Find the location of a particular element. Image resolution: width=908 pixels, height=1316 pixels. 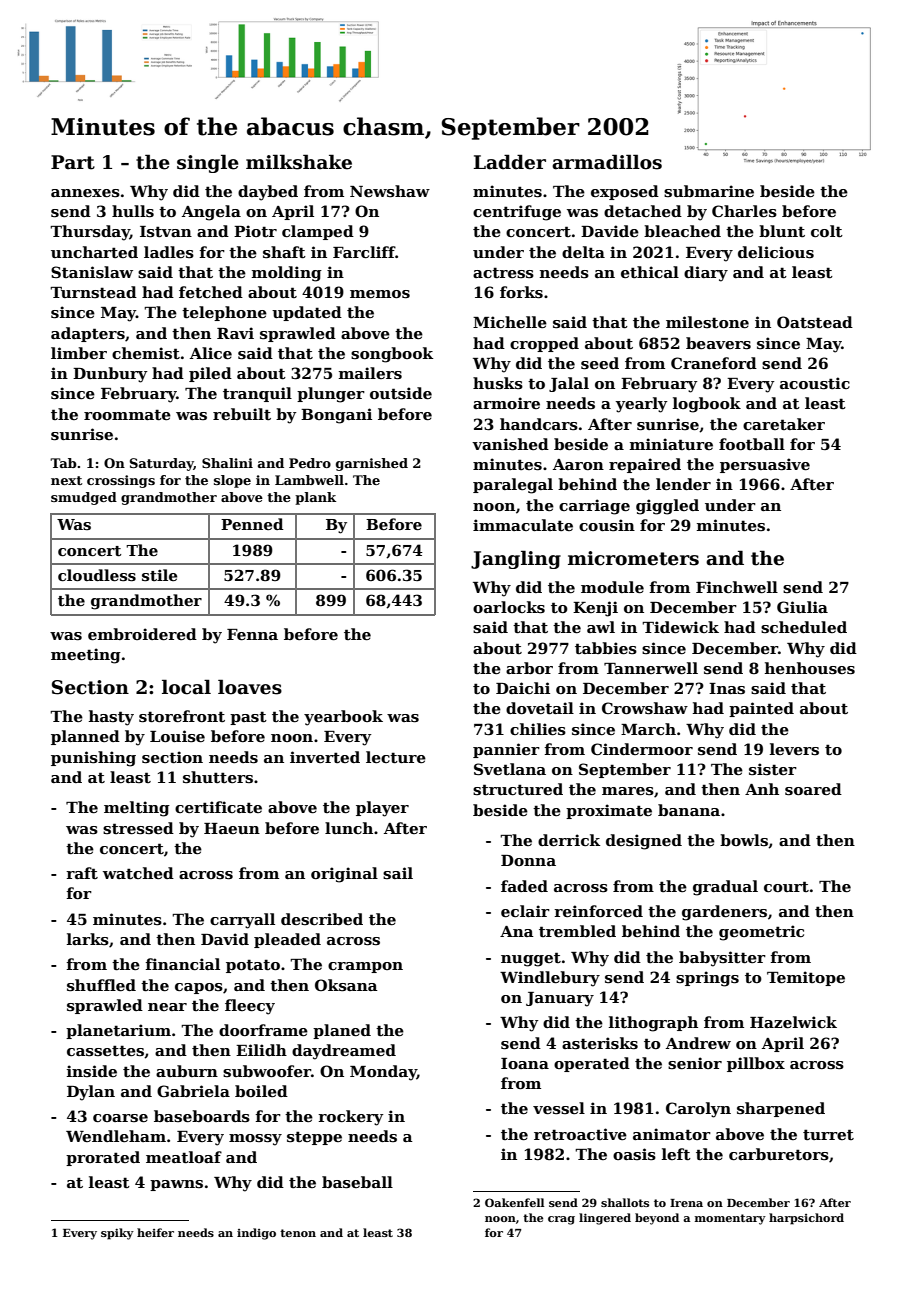

Anh is located at coordinates (762, 789).
